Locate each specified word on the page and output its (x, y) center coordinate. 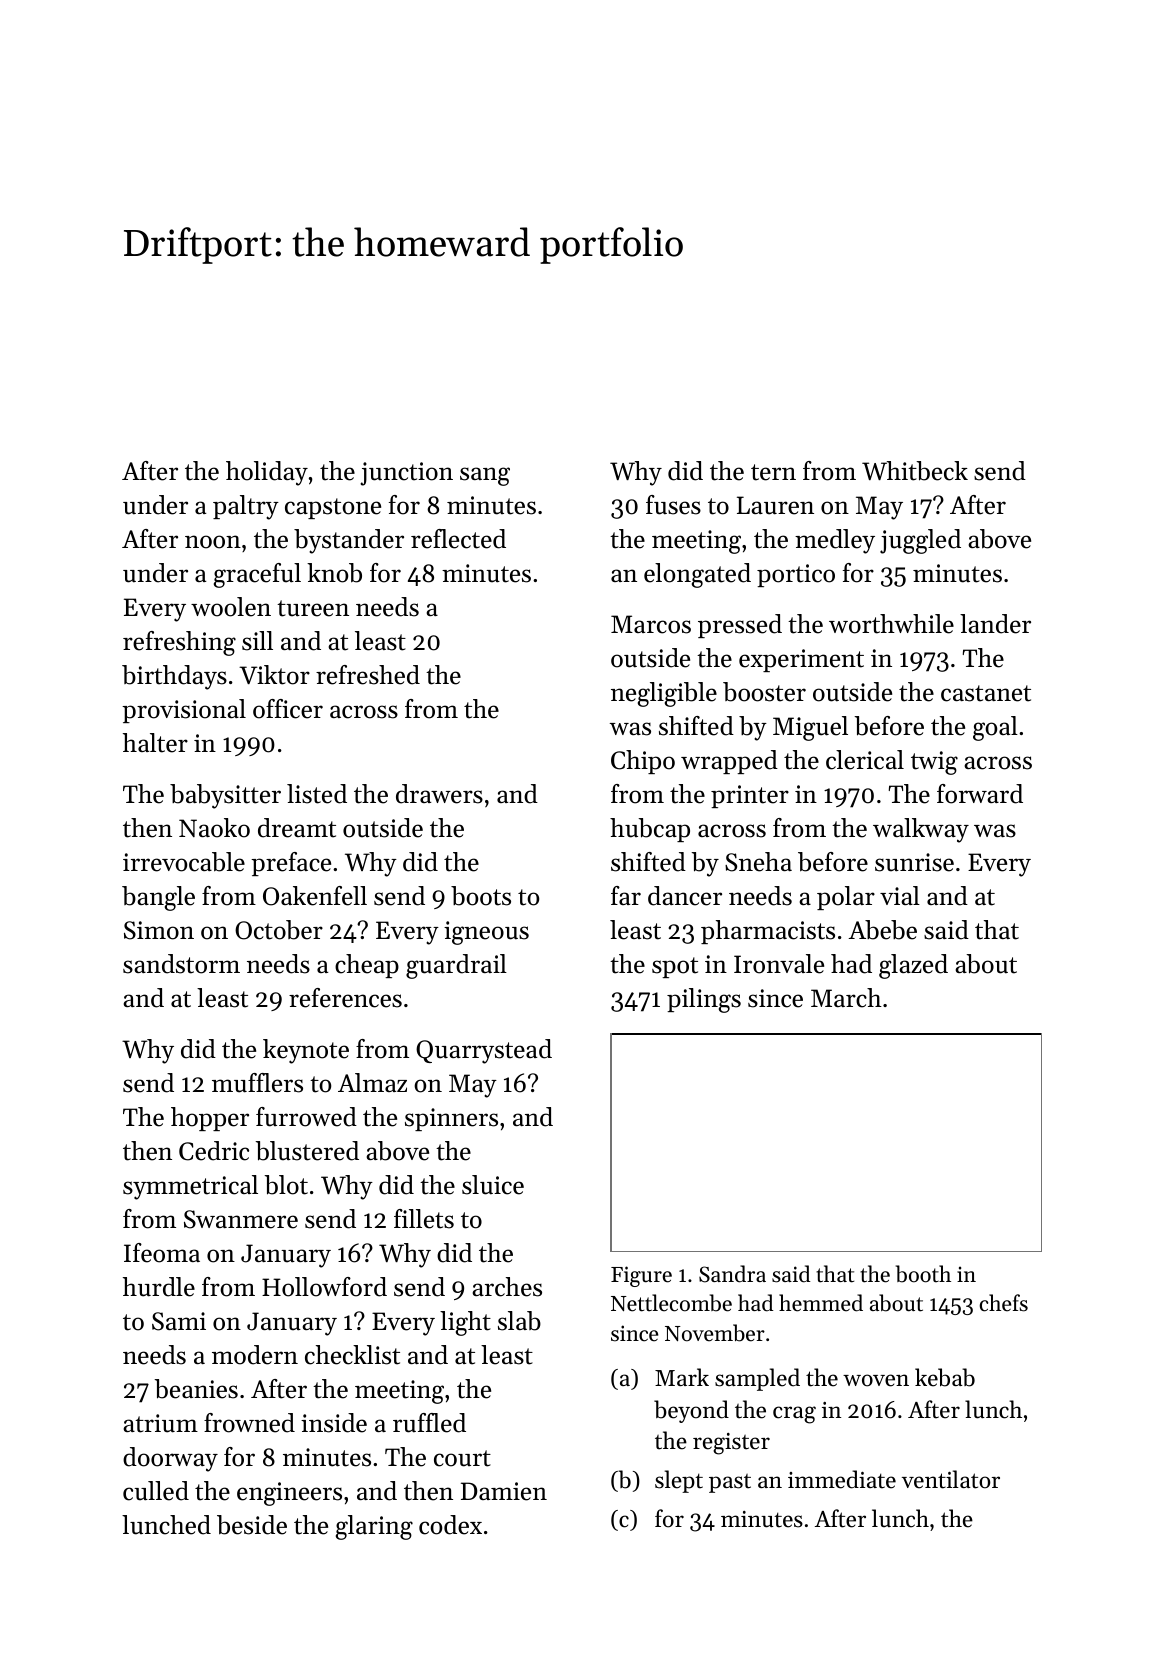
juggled (920, 541)
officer (288, 709)
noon (213, 542)
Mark (682, 1377)
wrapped (729, 762)
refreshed (368, 675)
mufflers (257, 1083)
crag (794, 1415)
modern (255, 1355)
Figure (641, 1276)
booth (923, 1274)
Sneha (758, 862)
